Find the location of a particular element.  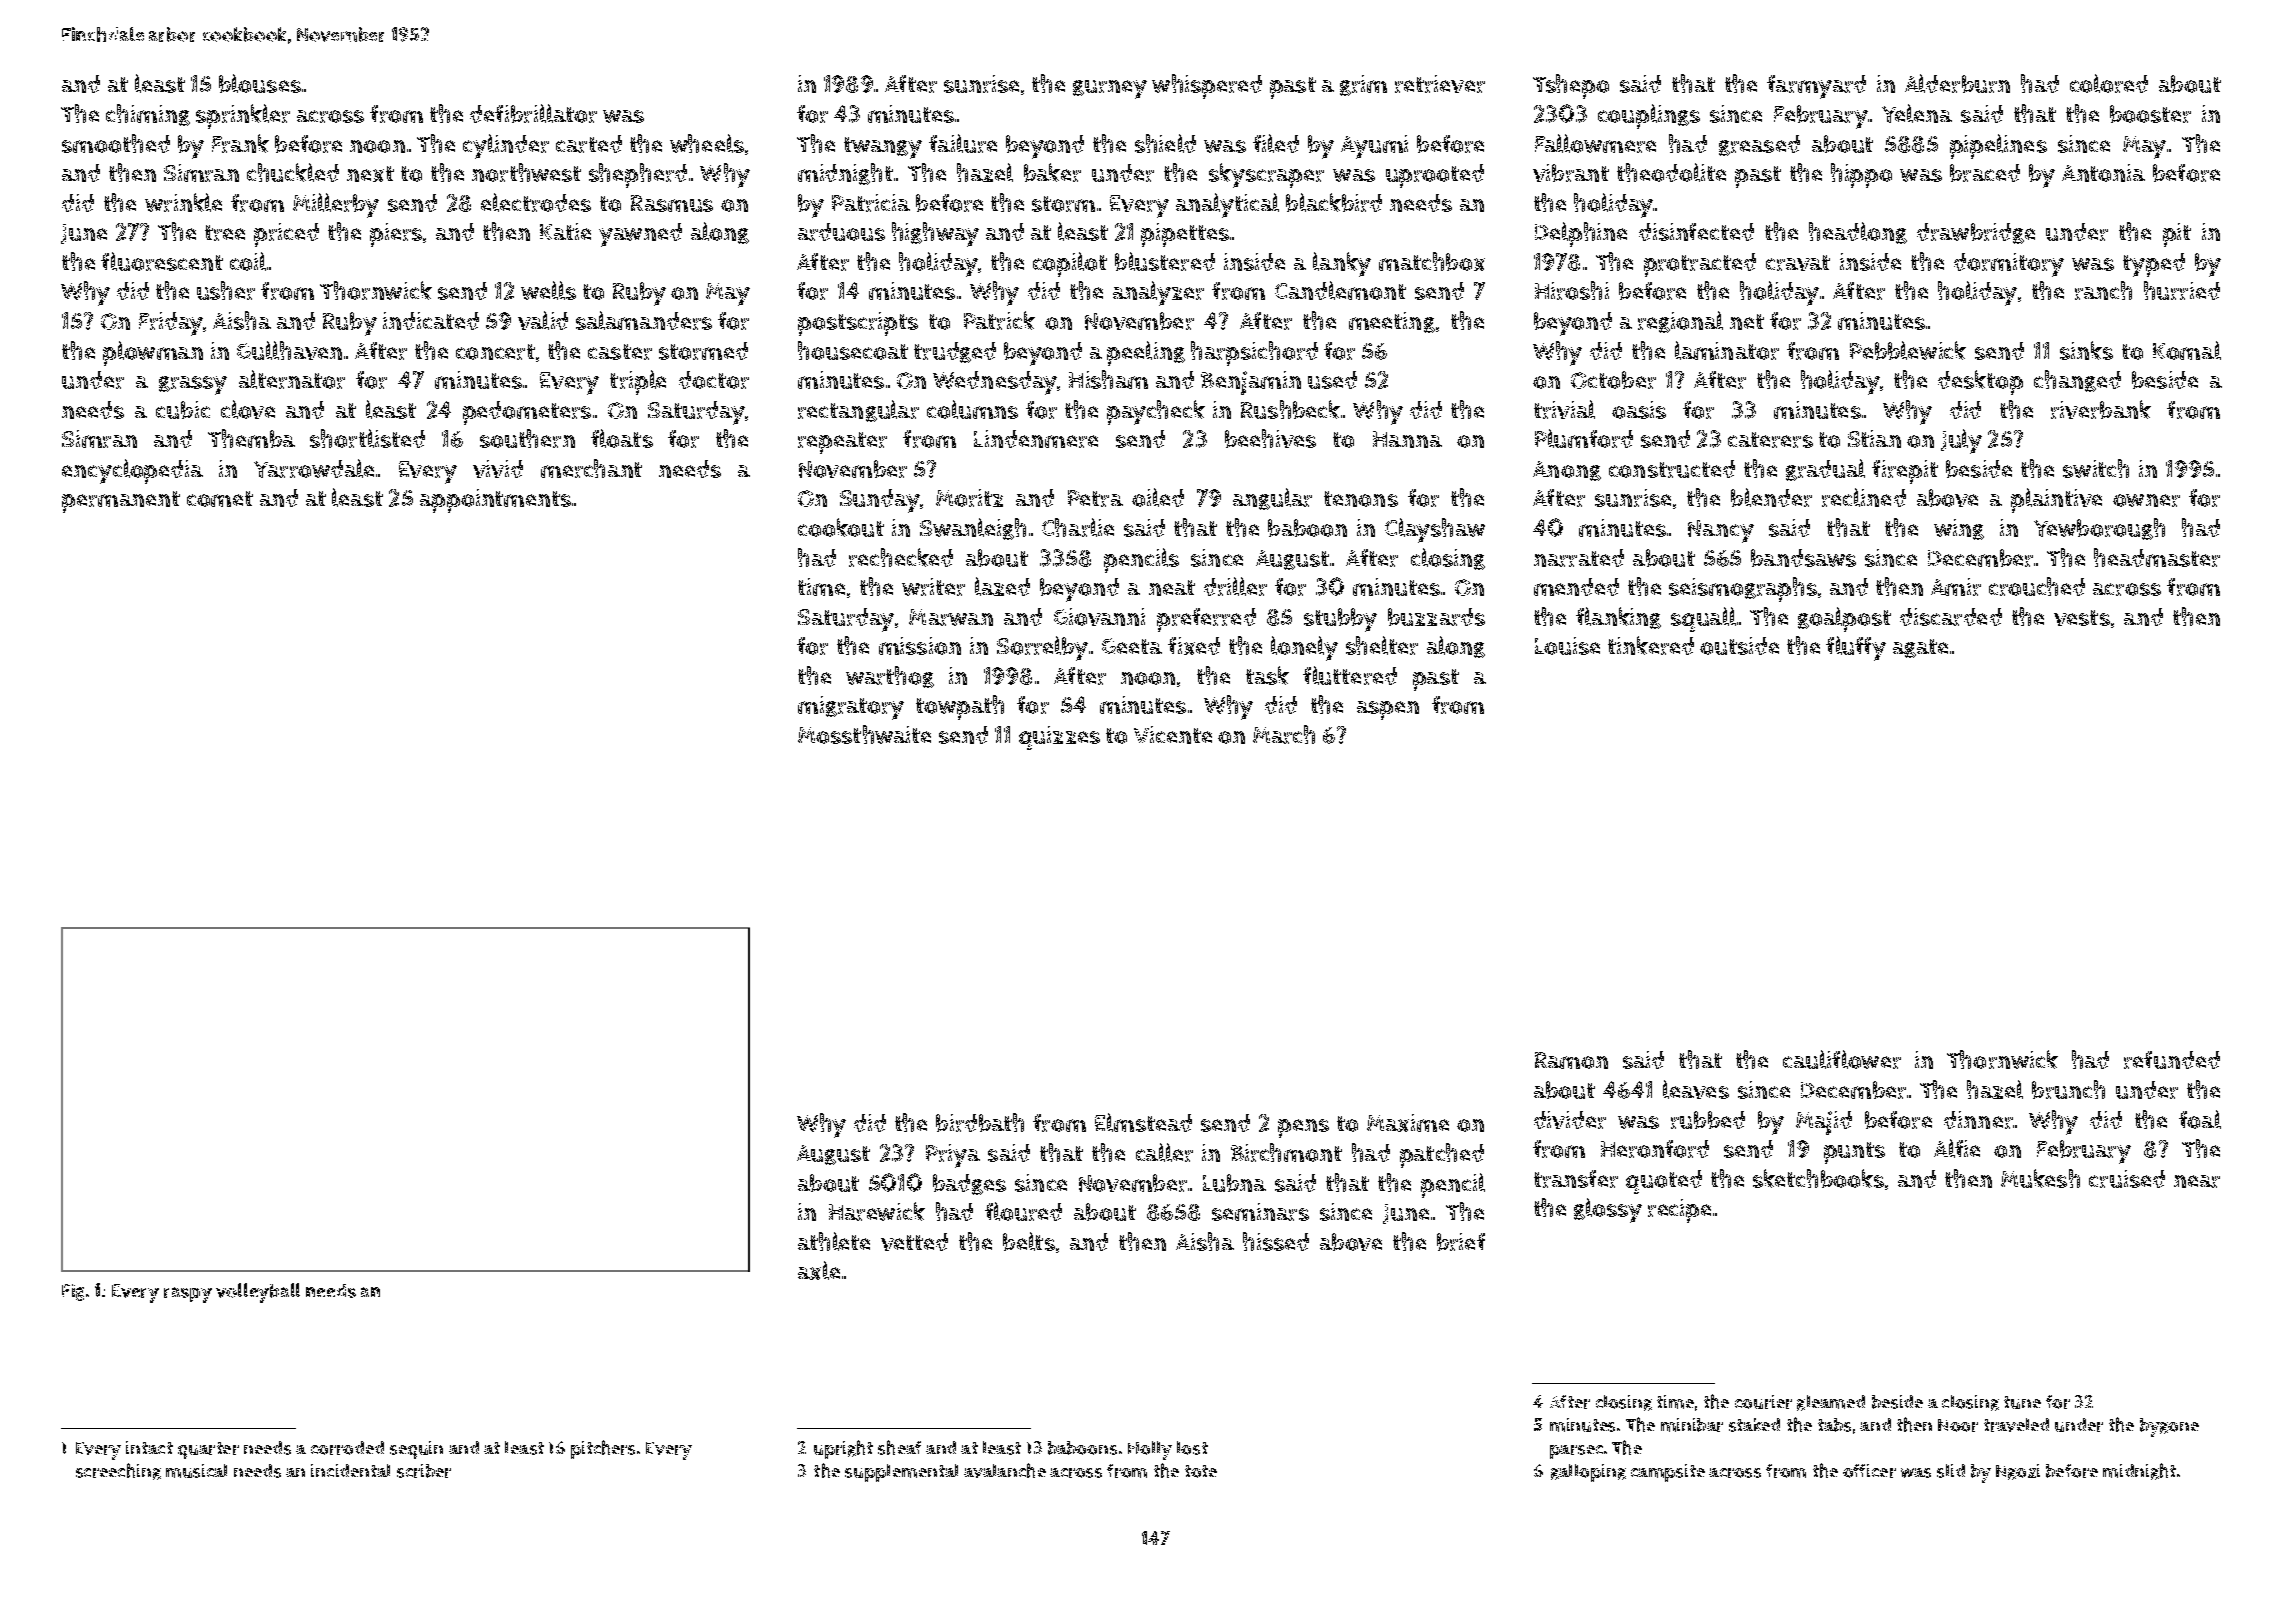

peeling is located at coordinates (1146, 353).
